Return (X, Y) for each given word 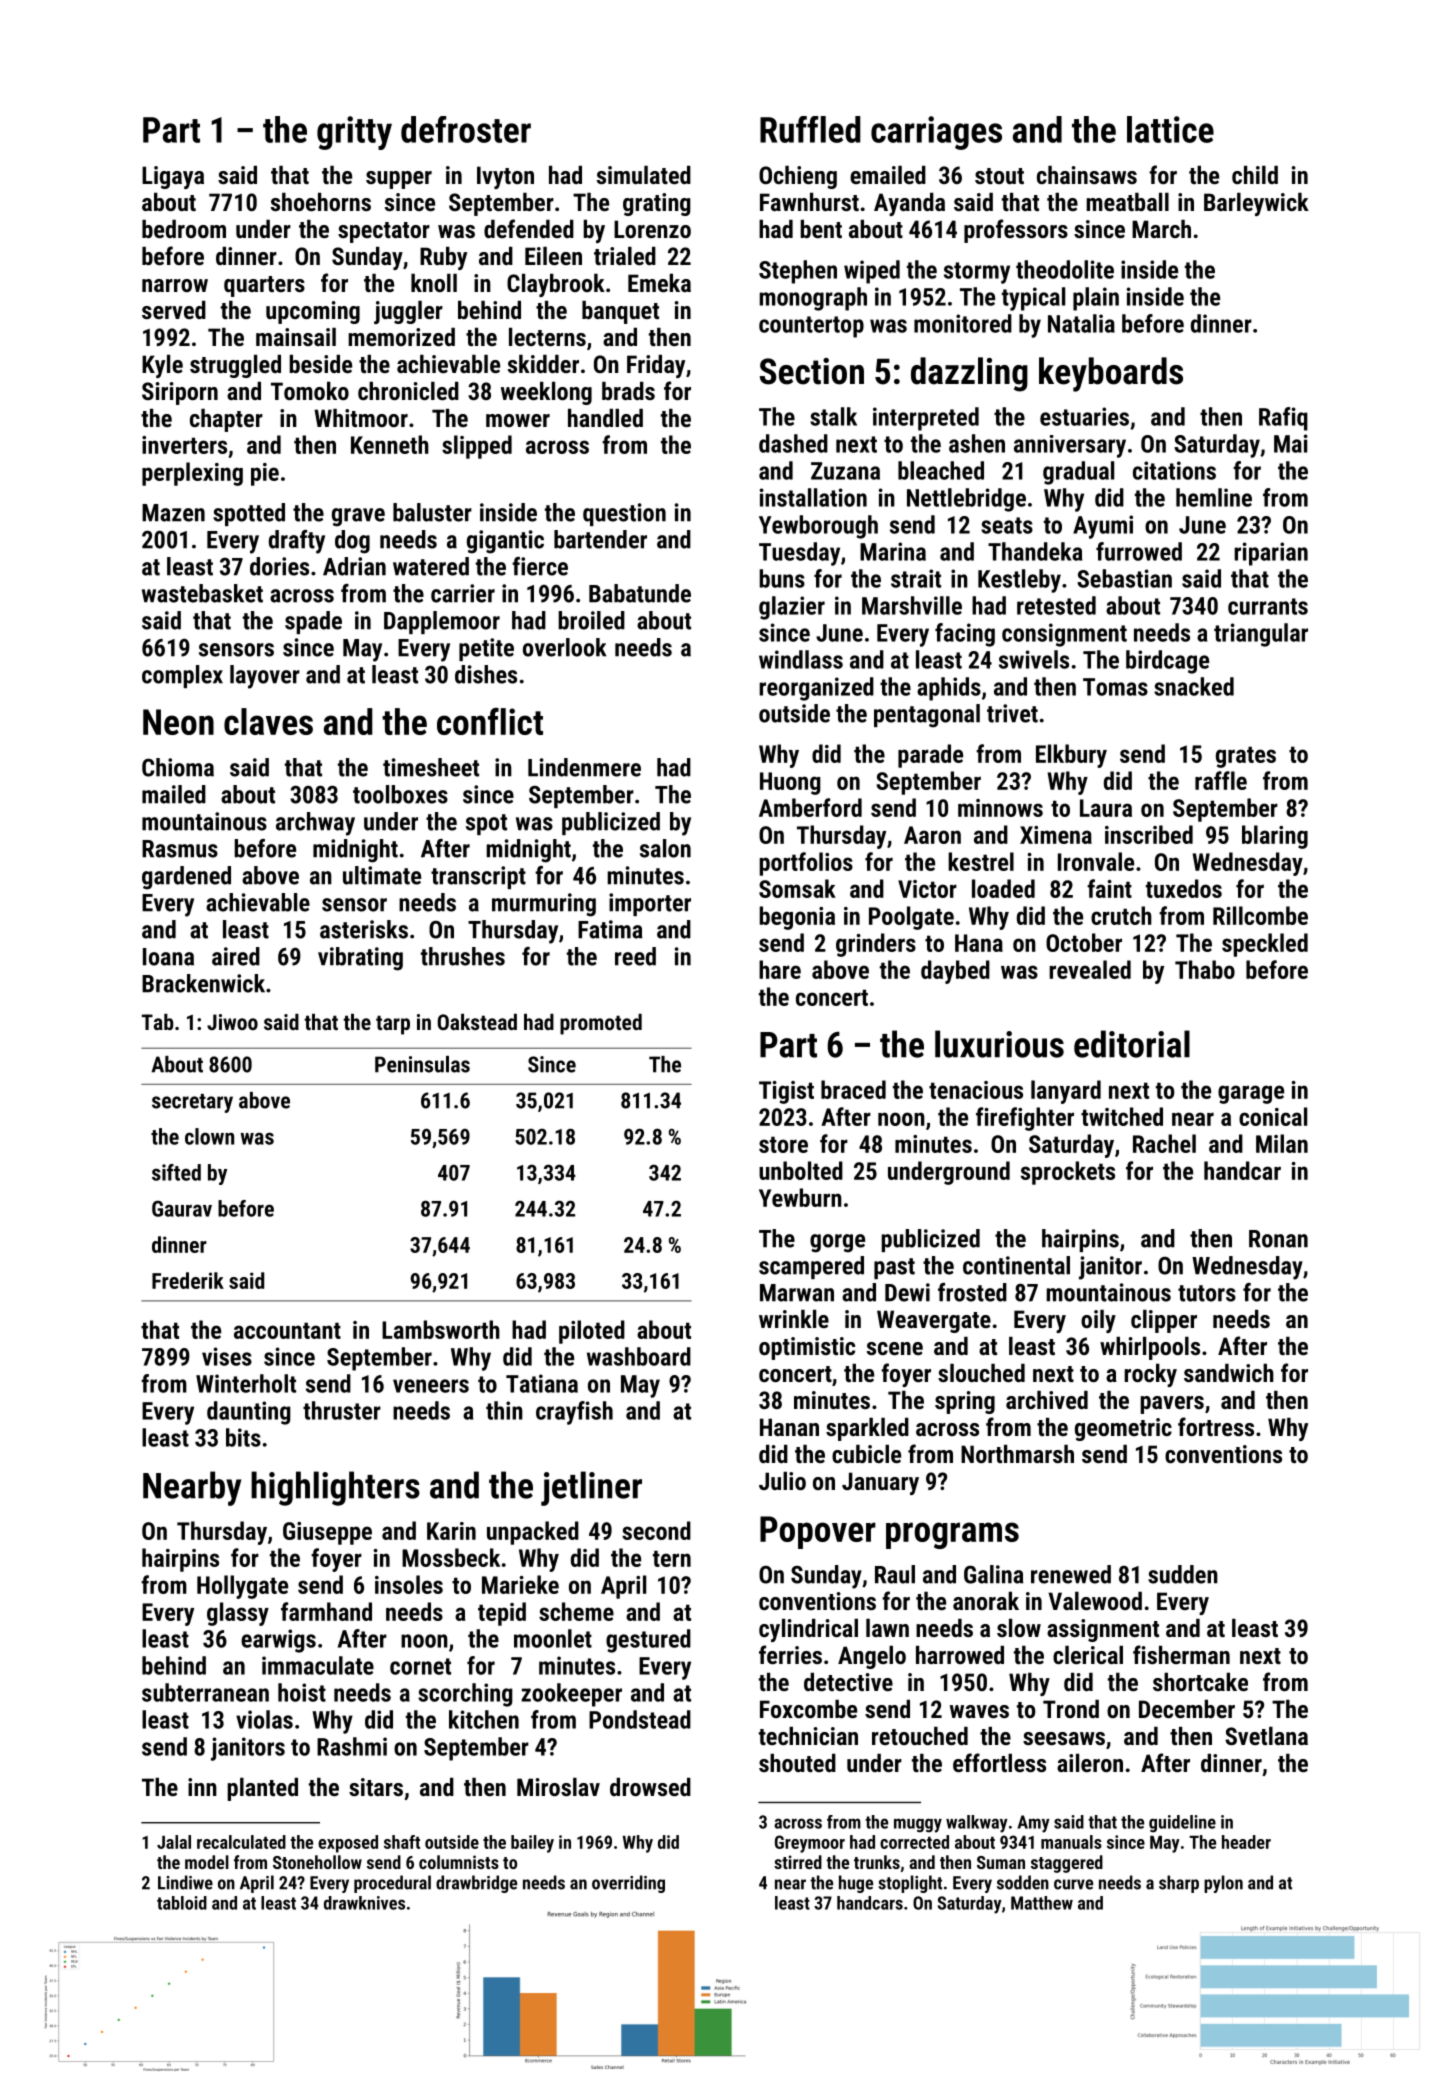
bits (243, 1437)
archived (1047, 1400)
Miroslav (558, 1787)
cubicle (866, 1454)
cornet (420, 1666)
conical (1273, 1116)
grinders (876, 945)
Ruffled (810, 129)
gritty (354, 133)
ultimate (382, 875)
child (1255, 175)
